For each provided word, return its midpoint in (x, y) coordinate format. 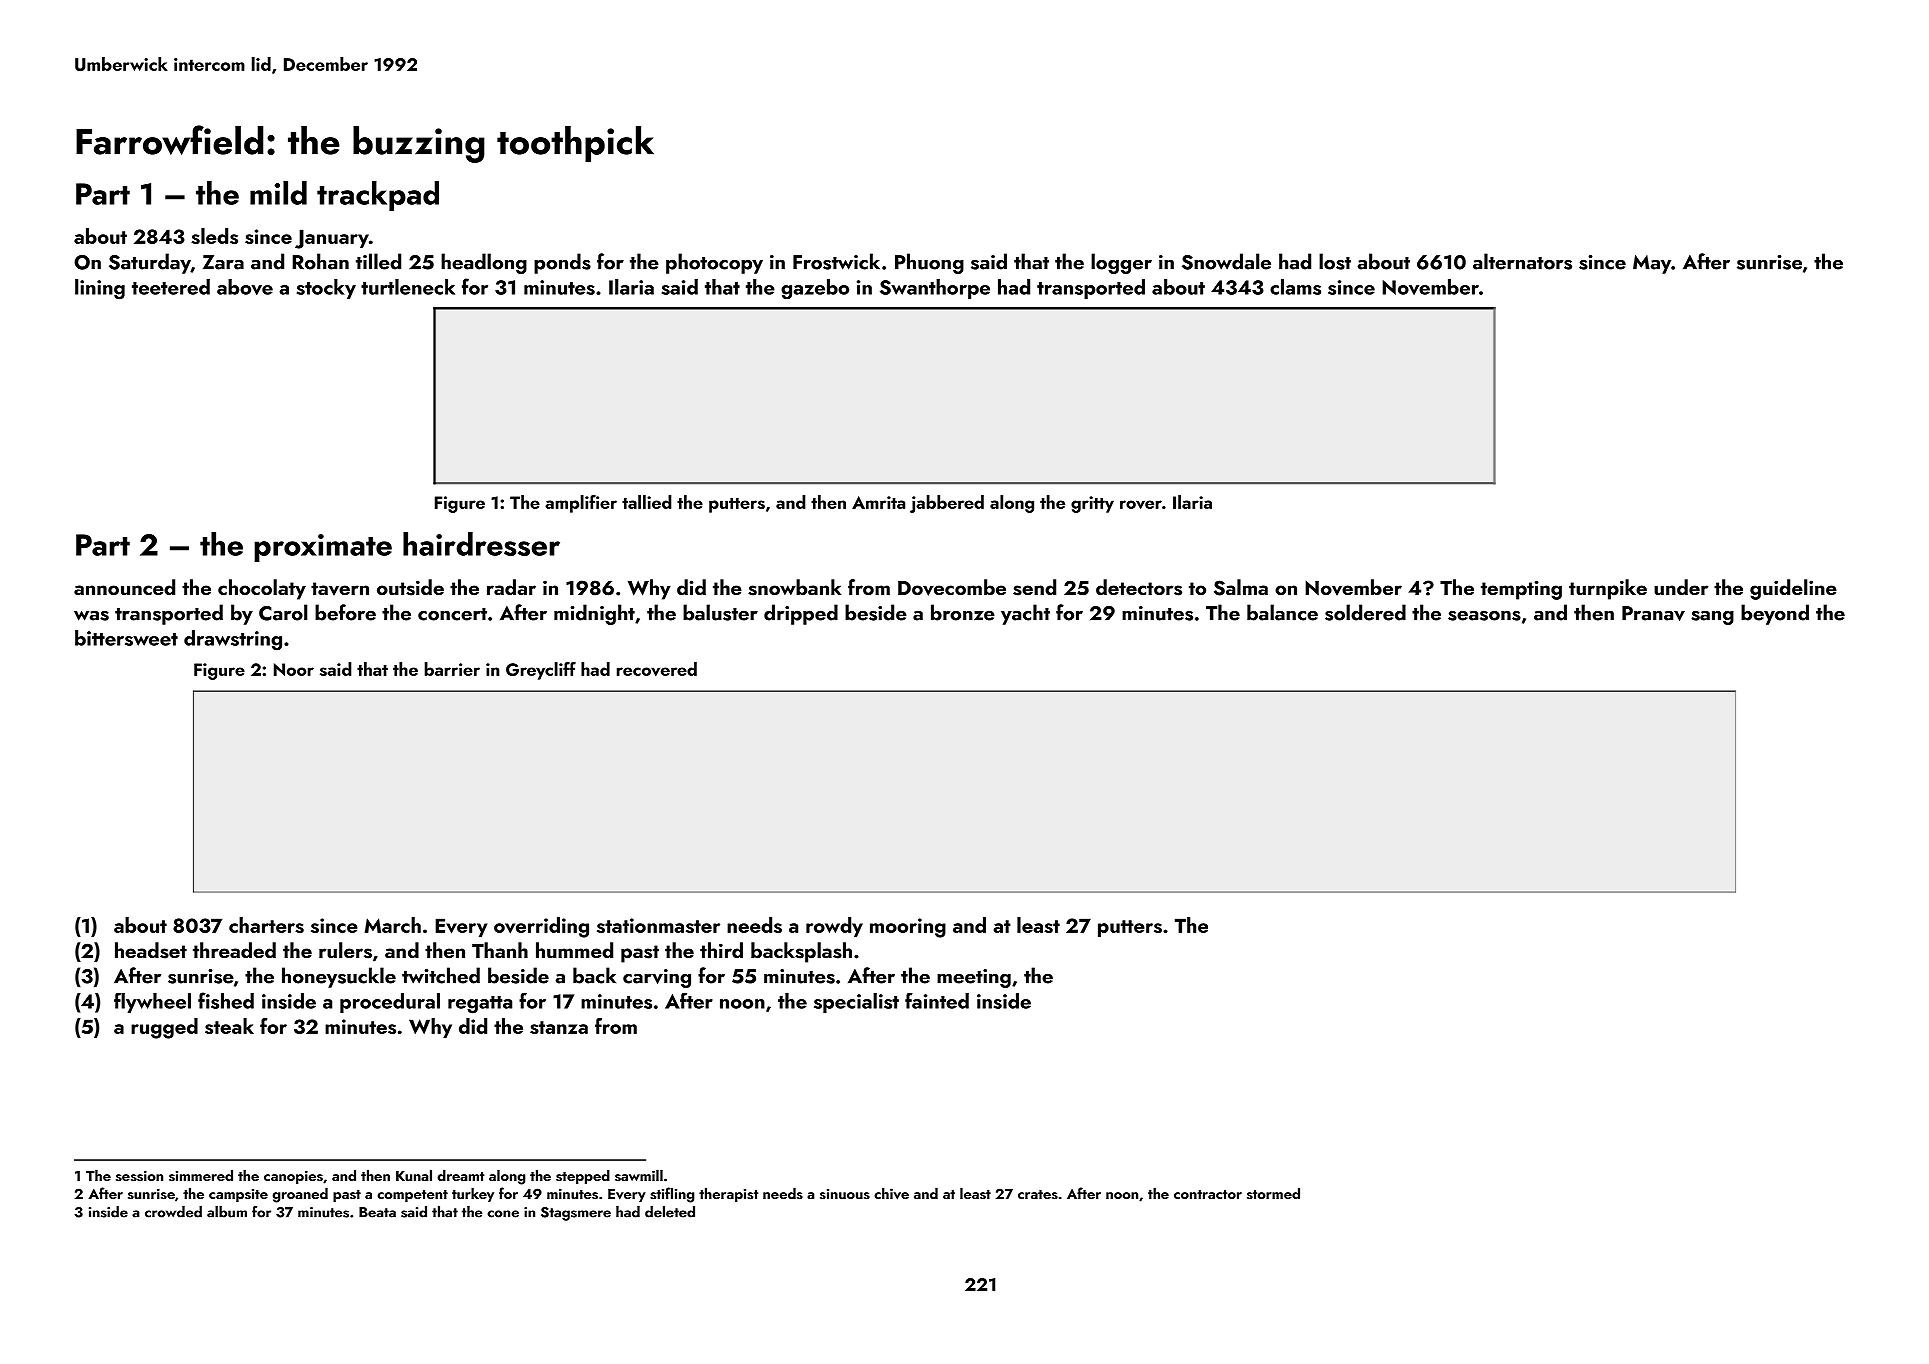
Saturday (150, 263)
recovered (657, 669)
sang (1712, 618)
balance (1282, 612)
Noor (294, 669)
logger (1121, 263)
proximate (323, 548)
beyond (1775, 614)
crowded (173, 1212)
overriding (541, 927)
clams (1295, 287)
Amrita (878, 502)
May (1652, 264)
